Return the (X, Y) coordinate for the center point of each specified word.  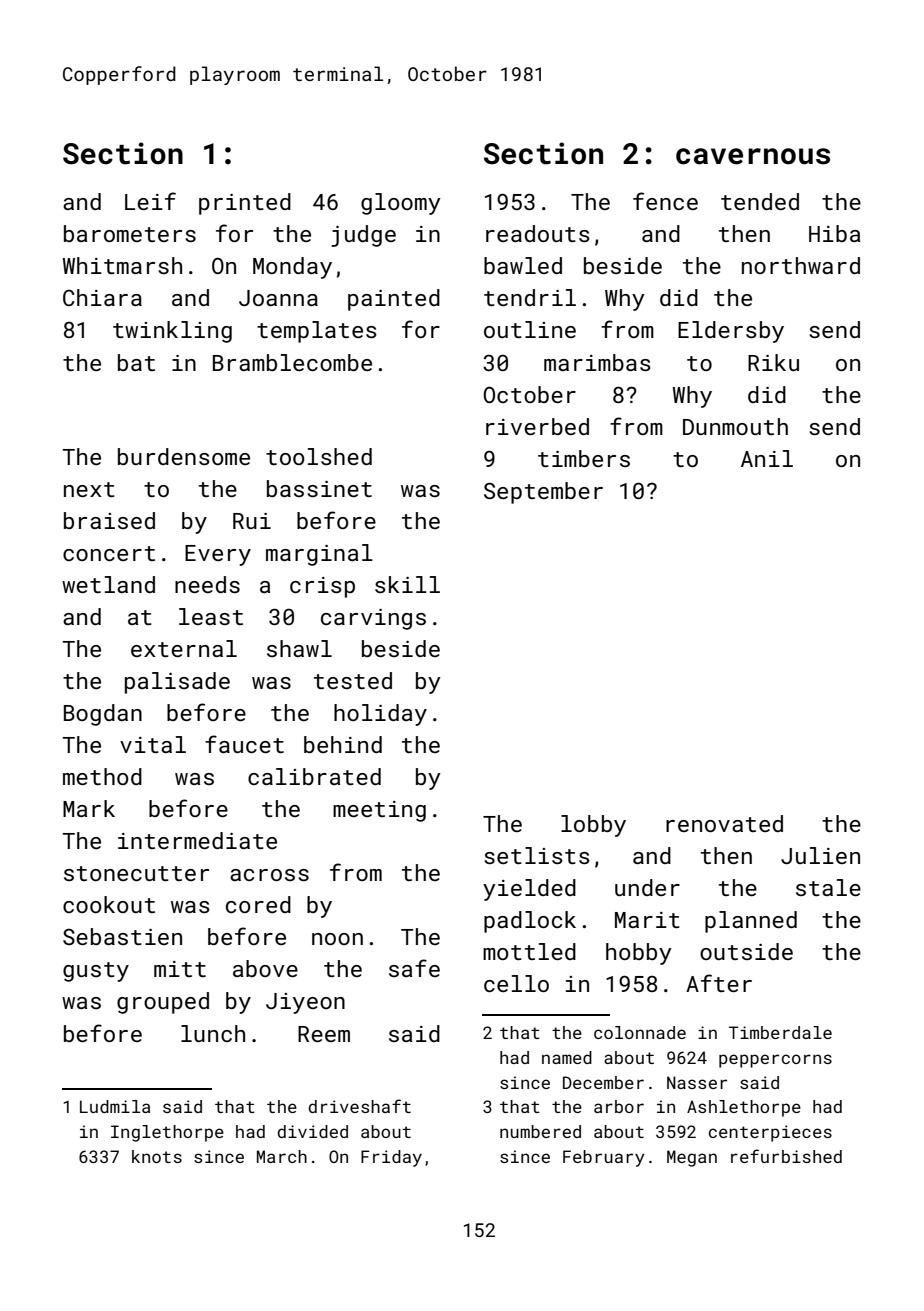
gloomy (401, 204)
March (282, 1156)
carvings (373, 619)
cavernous (753, 156)
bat (136, 362)
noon (337, 939)
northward (801, 265)
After (719, 983)
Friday (391, 1158)
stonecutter (136, 873)
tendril (530, 297)
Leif (150, 201)
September (543, 493)
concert (109, 553)
